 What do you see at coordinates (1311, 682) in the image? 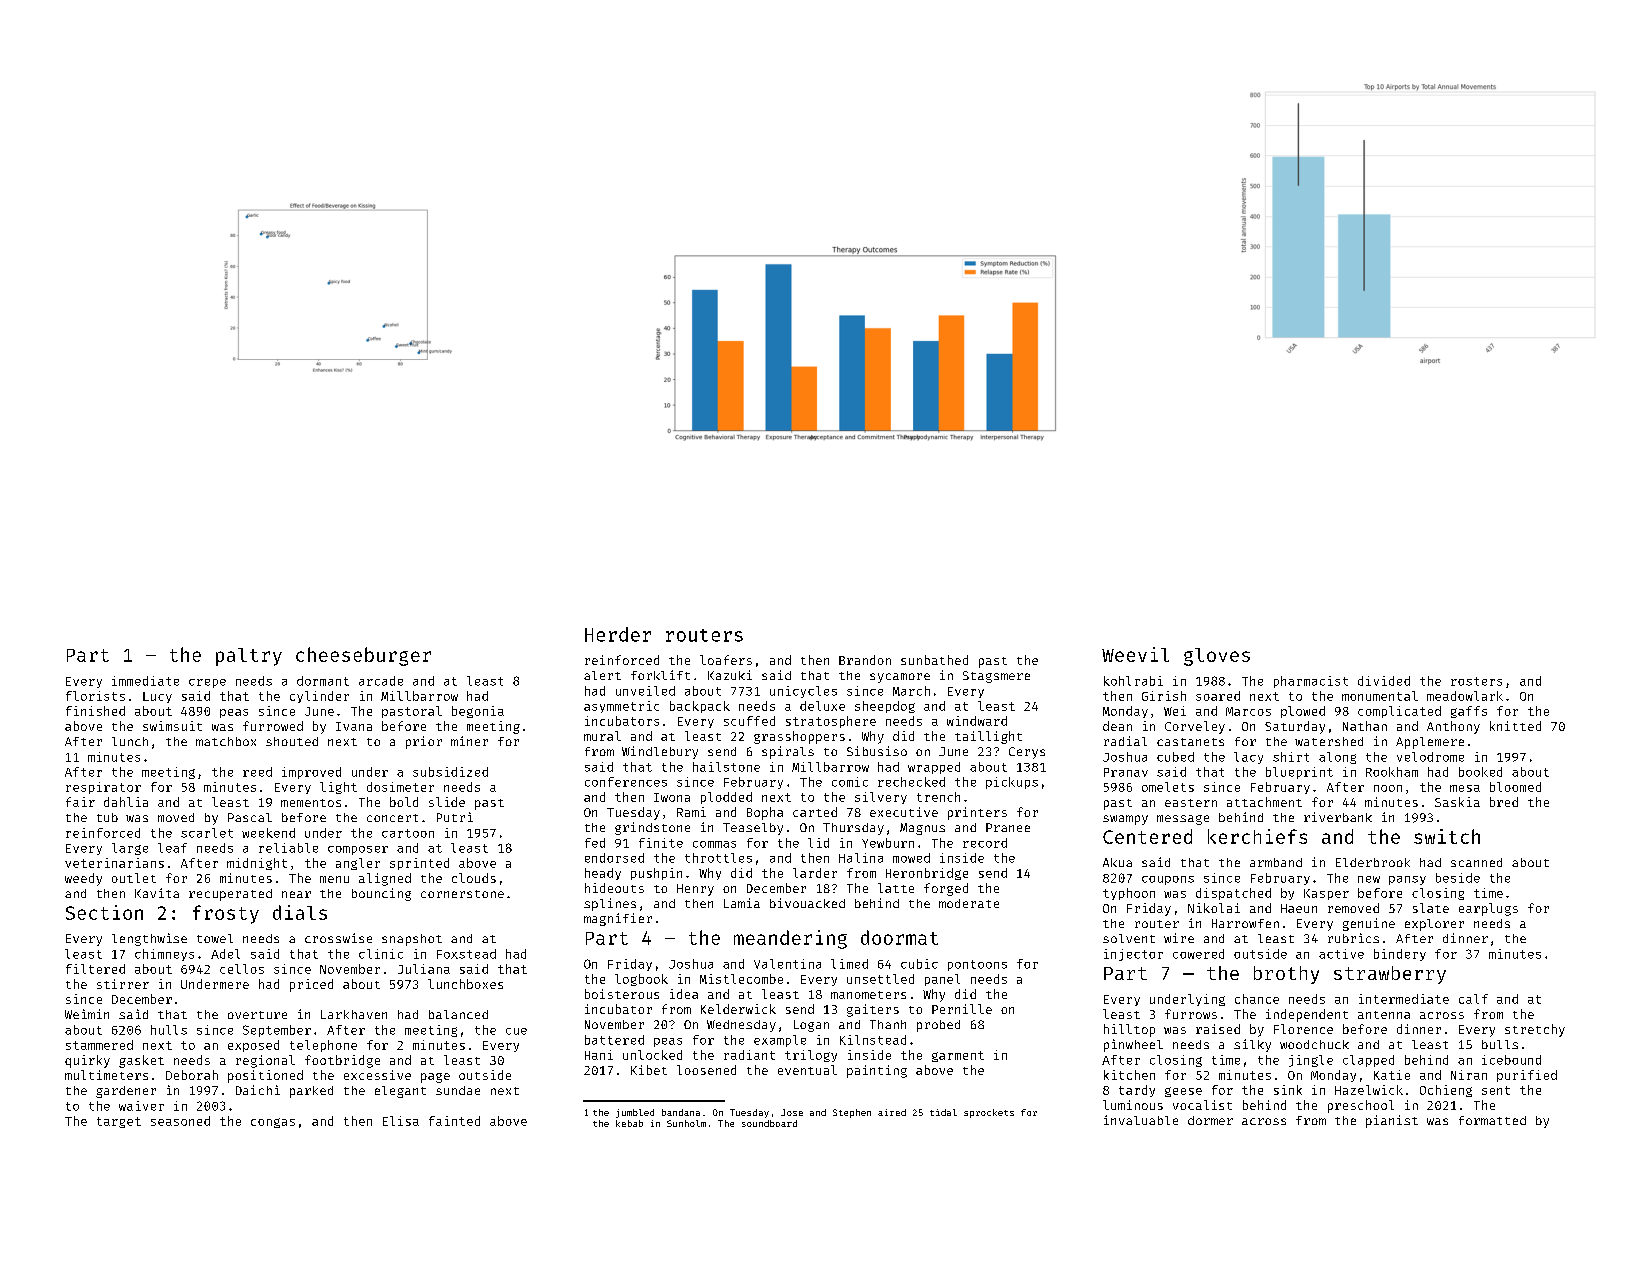
I see `pharmacist` at bounding box center [1311, 682].
